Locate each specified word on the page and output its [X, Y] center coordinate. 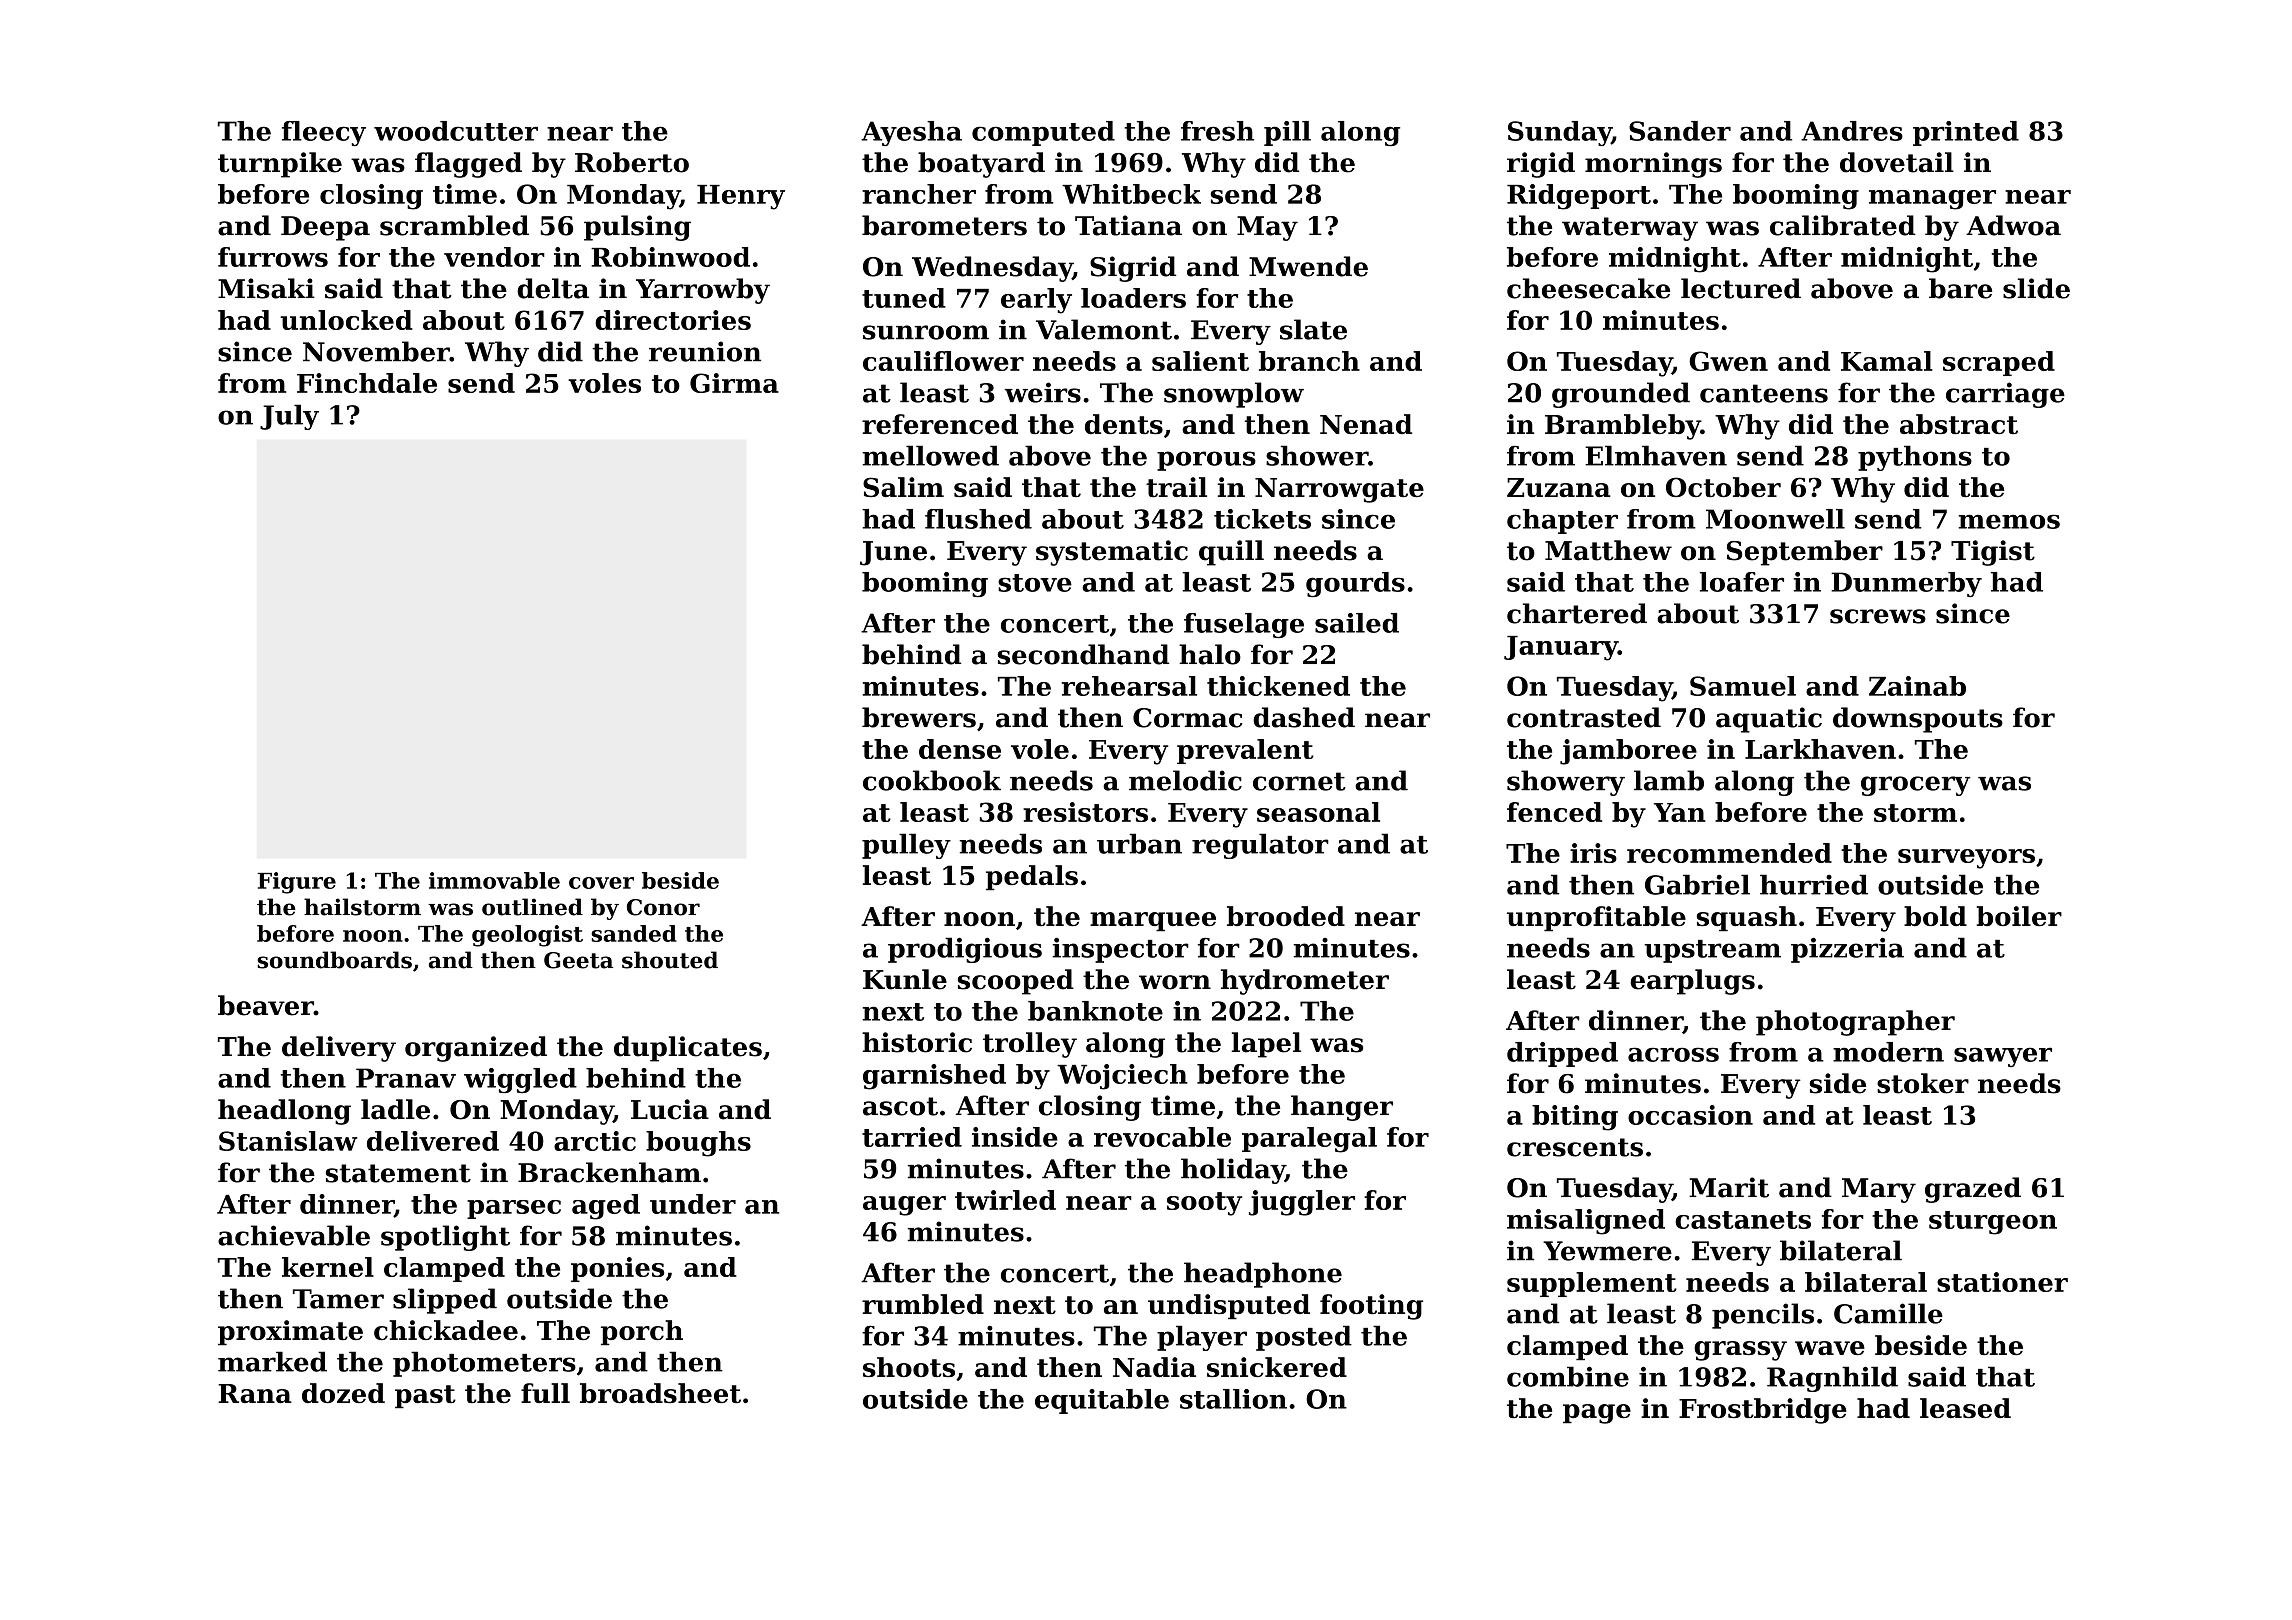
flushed [978, 519]
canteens [1764, 393]
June [893, 553]
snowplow [1234, 395]
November [376, 351]
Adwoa [2013, 225]
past [425, 1397]
